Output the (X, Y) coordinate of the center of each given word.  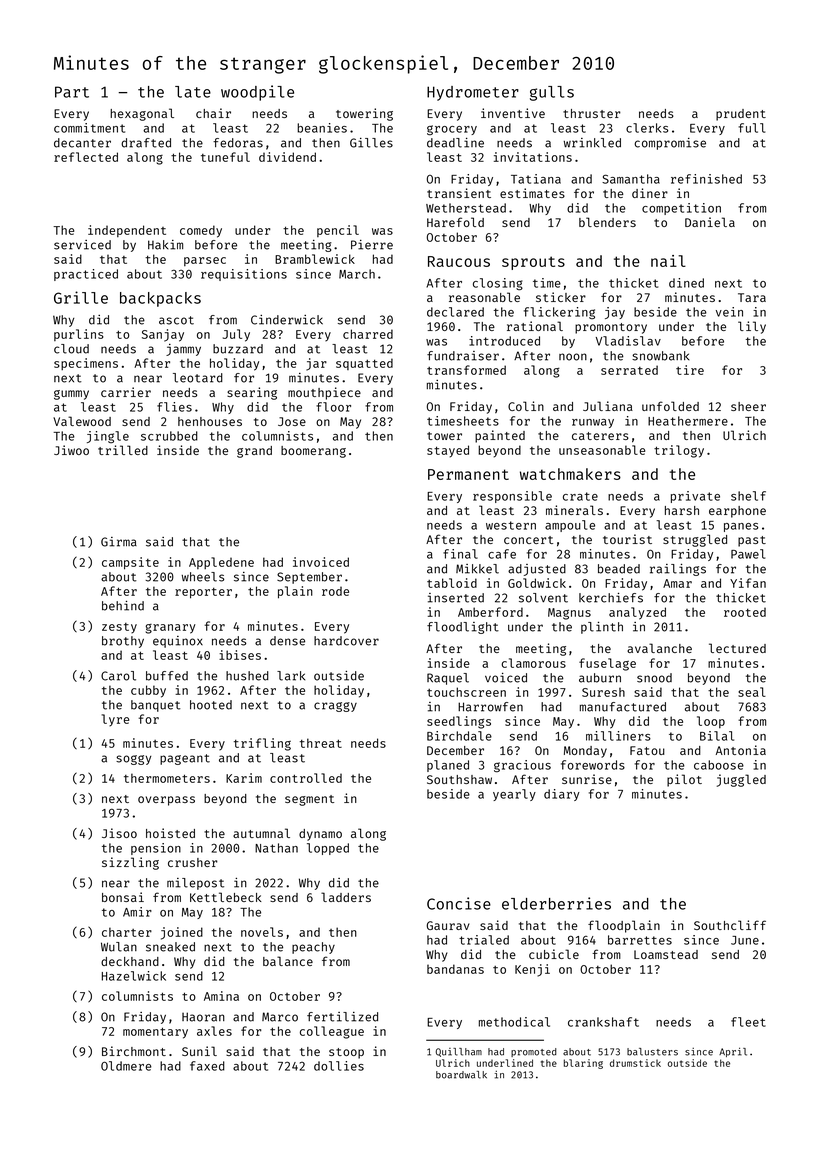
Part (72, 92)
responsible (512, 497)
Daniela (710, 222)
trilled (123, 450)
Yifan (748, 583)
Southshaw (459, 779)
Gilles (371, 143)
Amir (137, 912)
